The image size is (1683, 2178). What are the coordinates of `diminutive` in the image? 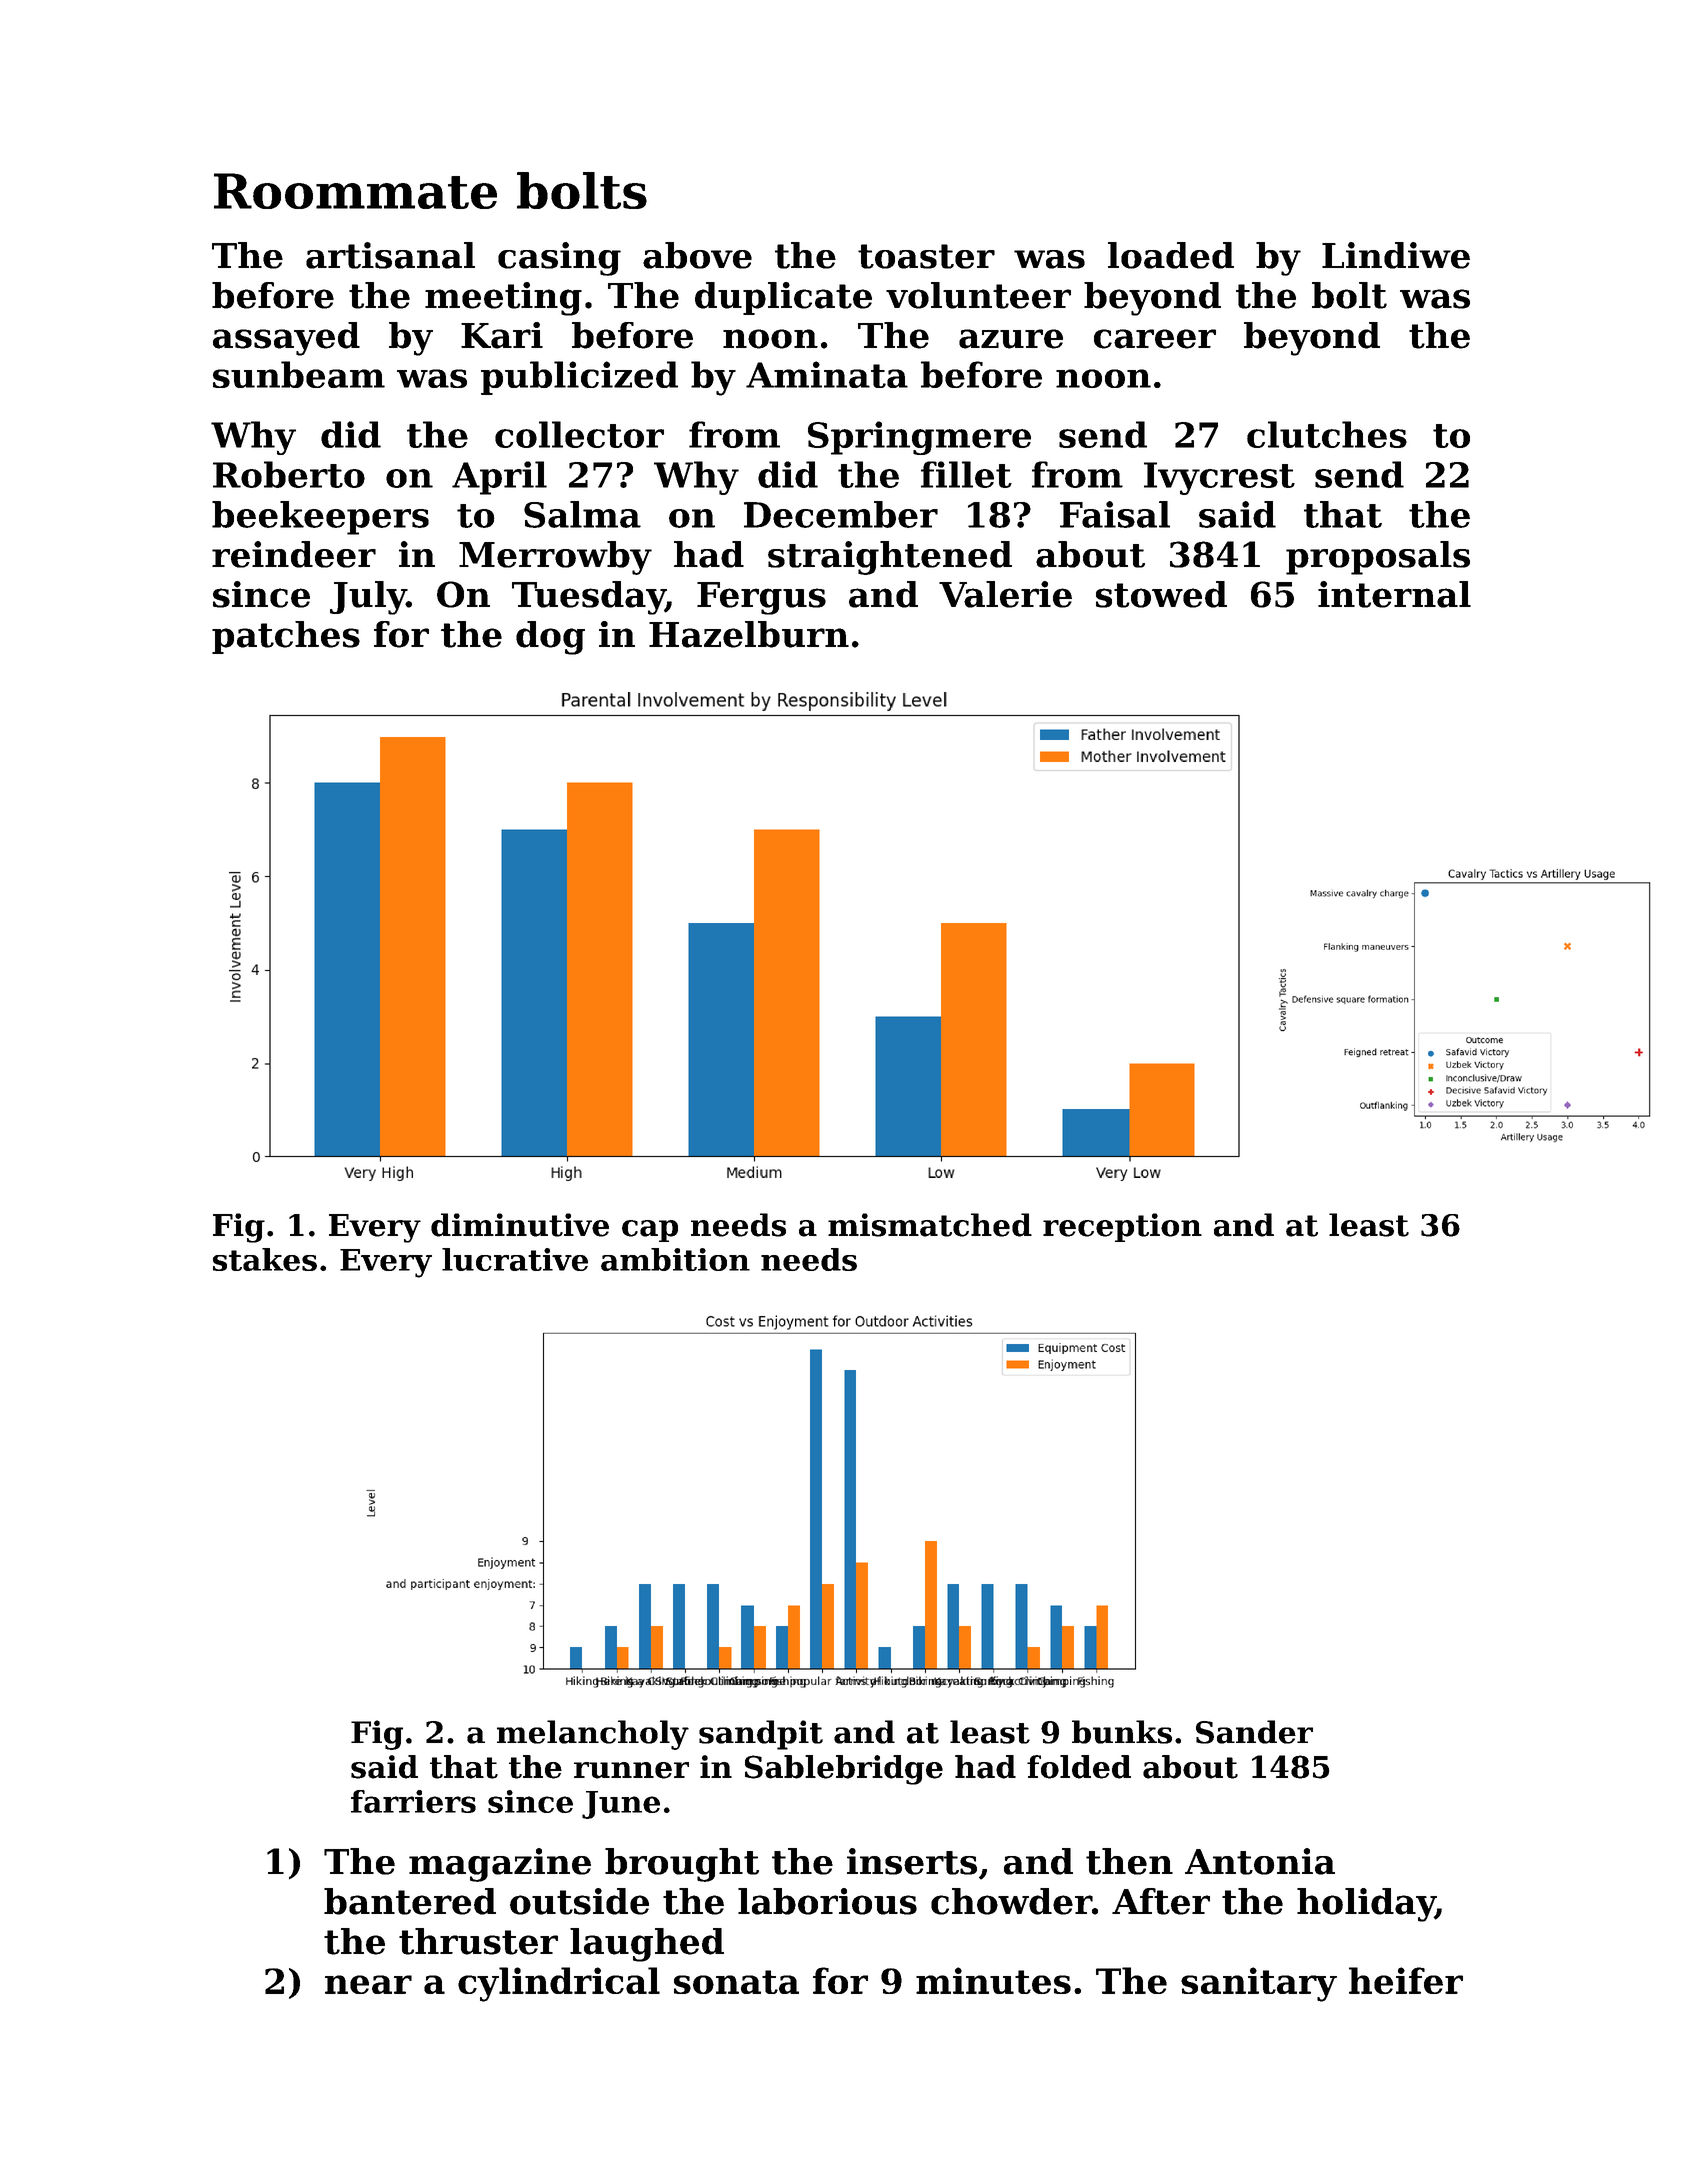 It's located at (520, 1225).
